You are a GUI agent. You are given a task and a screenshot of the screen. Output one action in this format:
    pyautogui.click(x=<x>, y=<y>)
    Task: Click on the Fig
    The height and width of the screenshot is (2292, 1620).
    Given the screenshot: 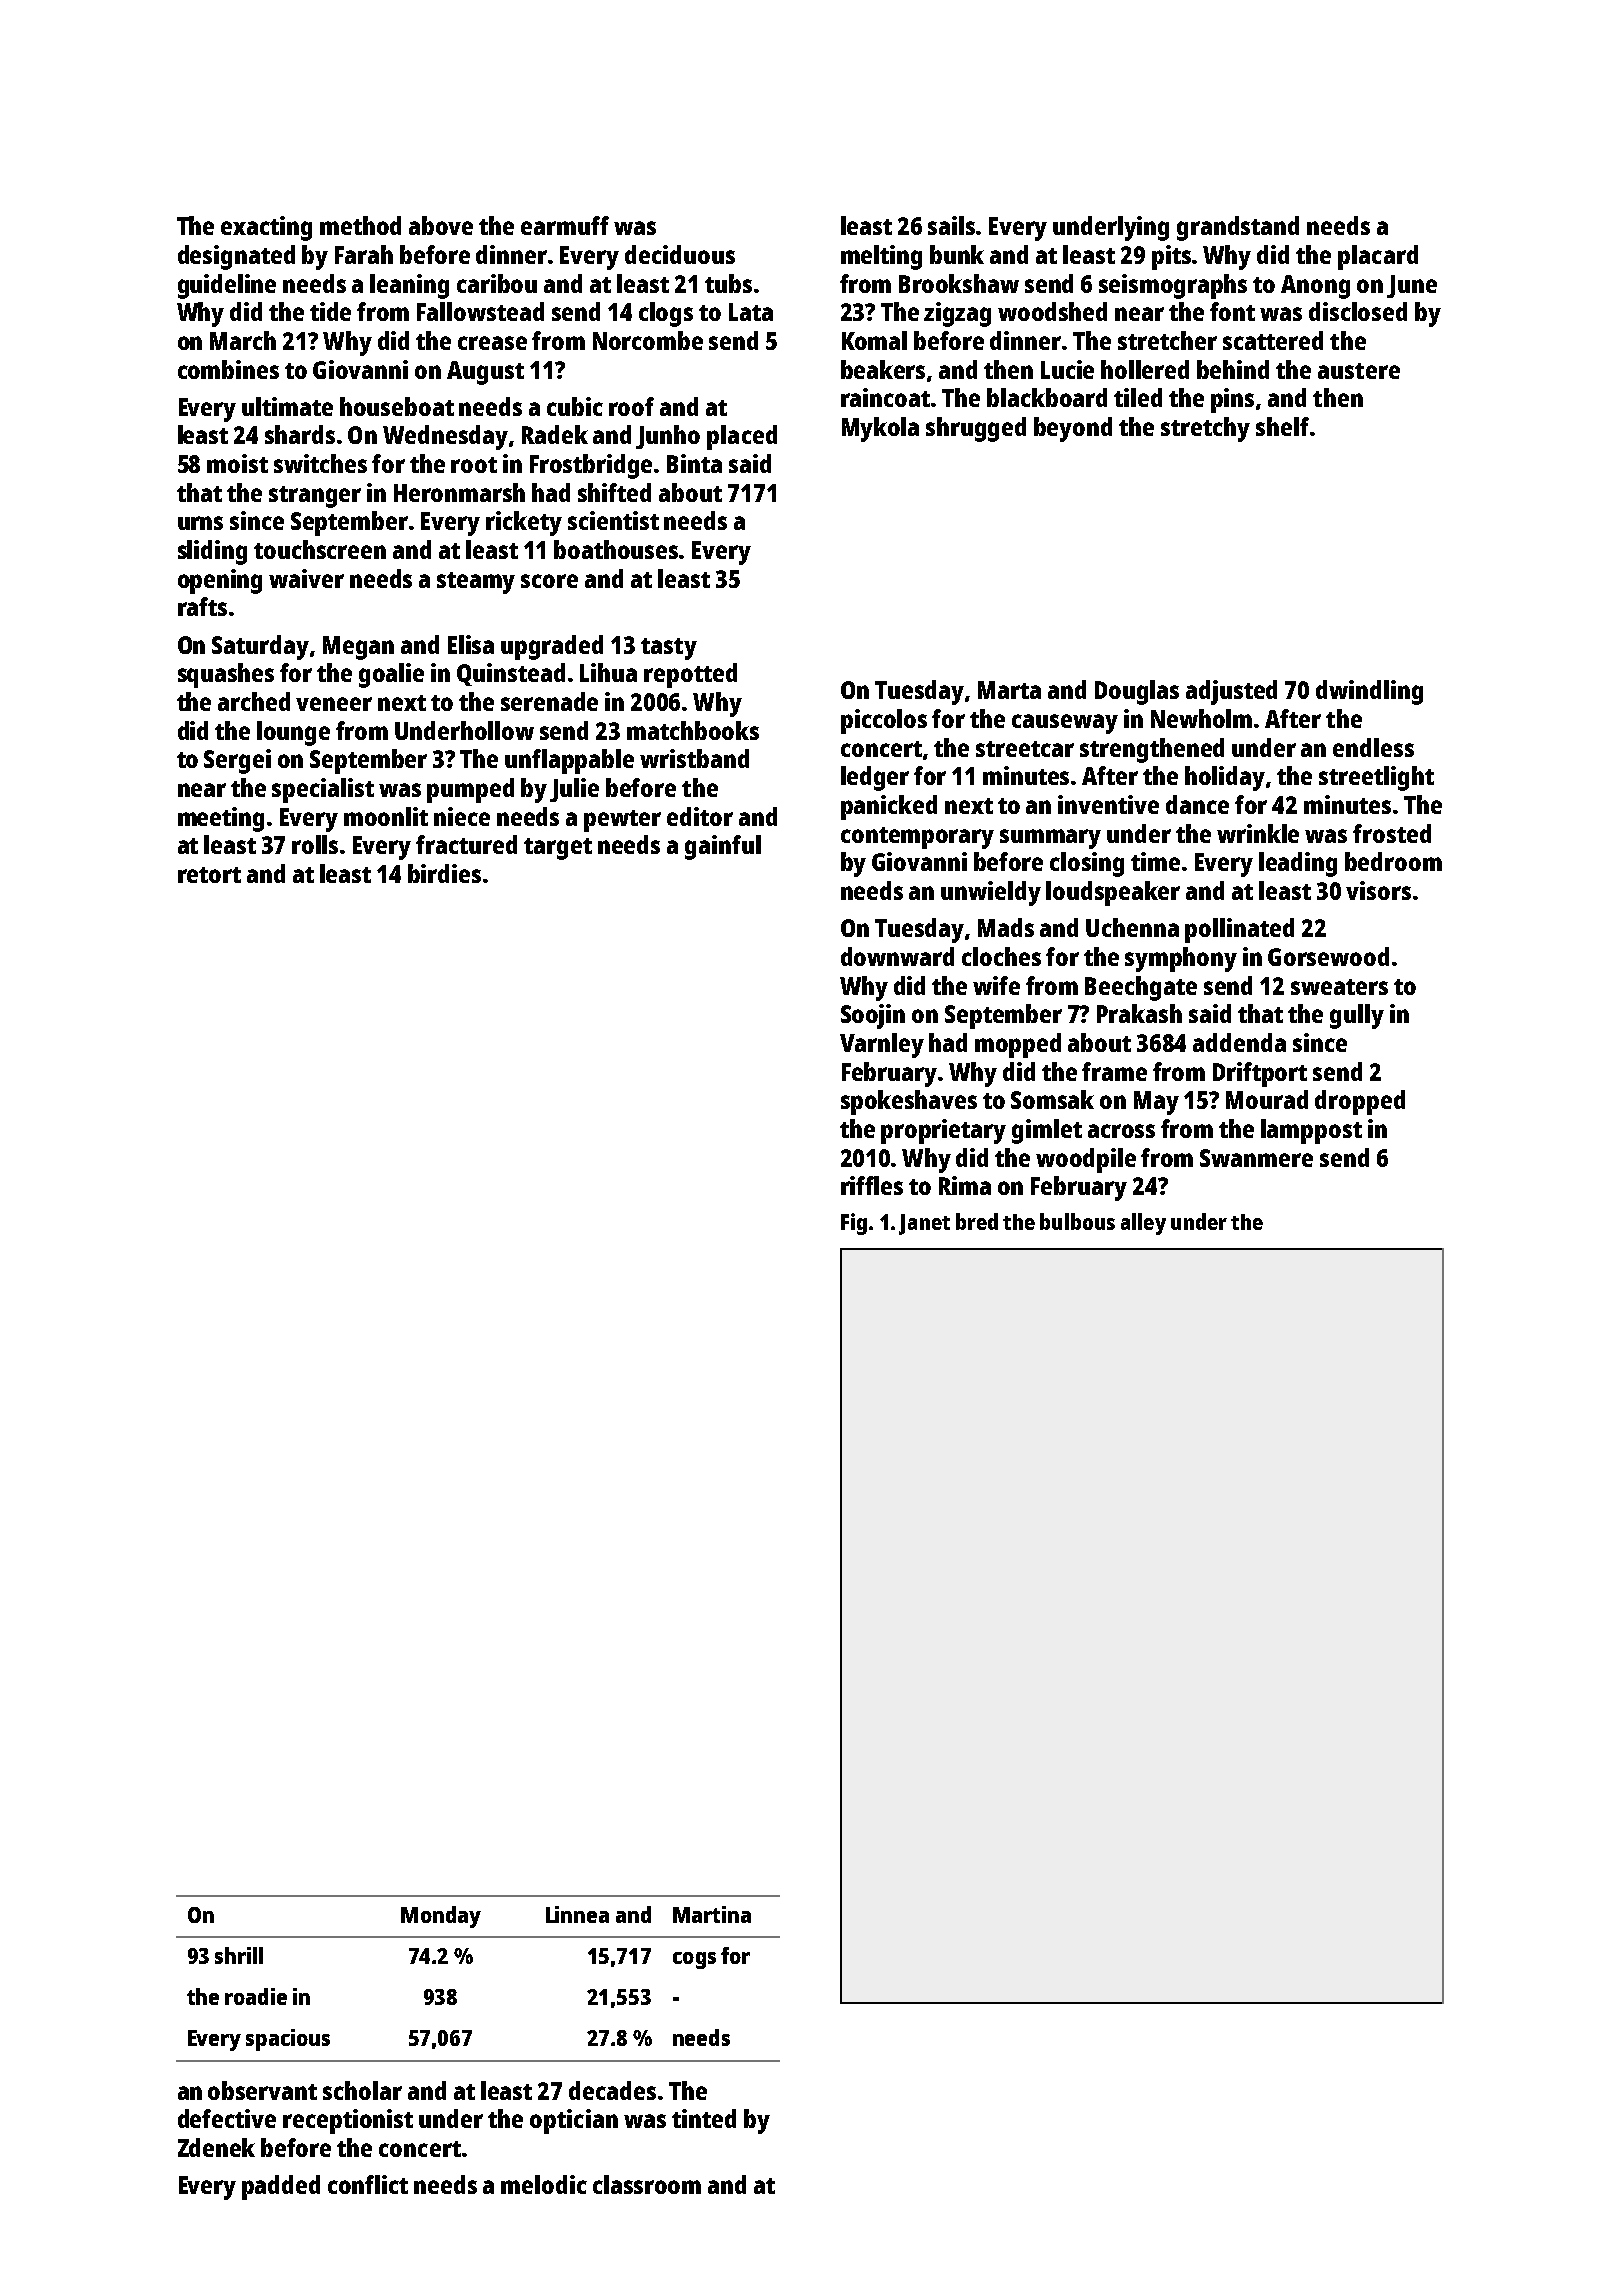 What is the action you would take?
    pyautogui.click(x=854, y=1224)
